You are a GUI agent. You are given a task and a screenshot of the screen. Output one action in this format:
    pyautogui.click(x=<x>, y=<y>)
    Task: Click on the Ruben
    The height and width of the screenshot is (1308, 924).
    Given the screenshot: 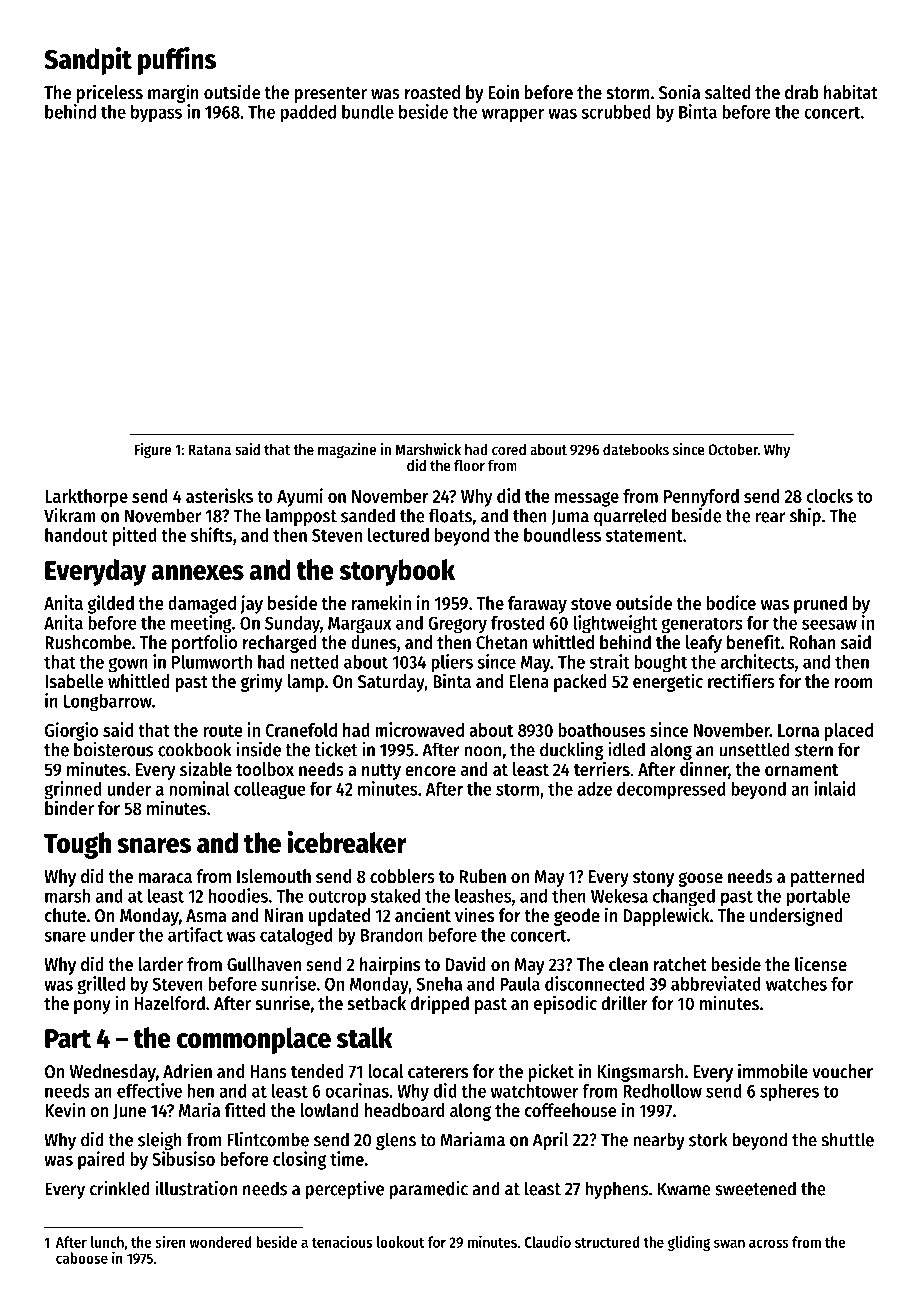 What is the action you would take?
    pyautogui.click(x=483, y=876)
